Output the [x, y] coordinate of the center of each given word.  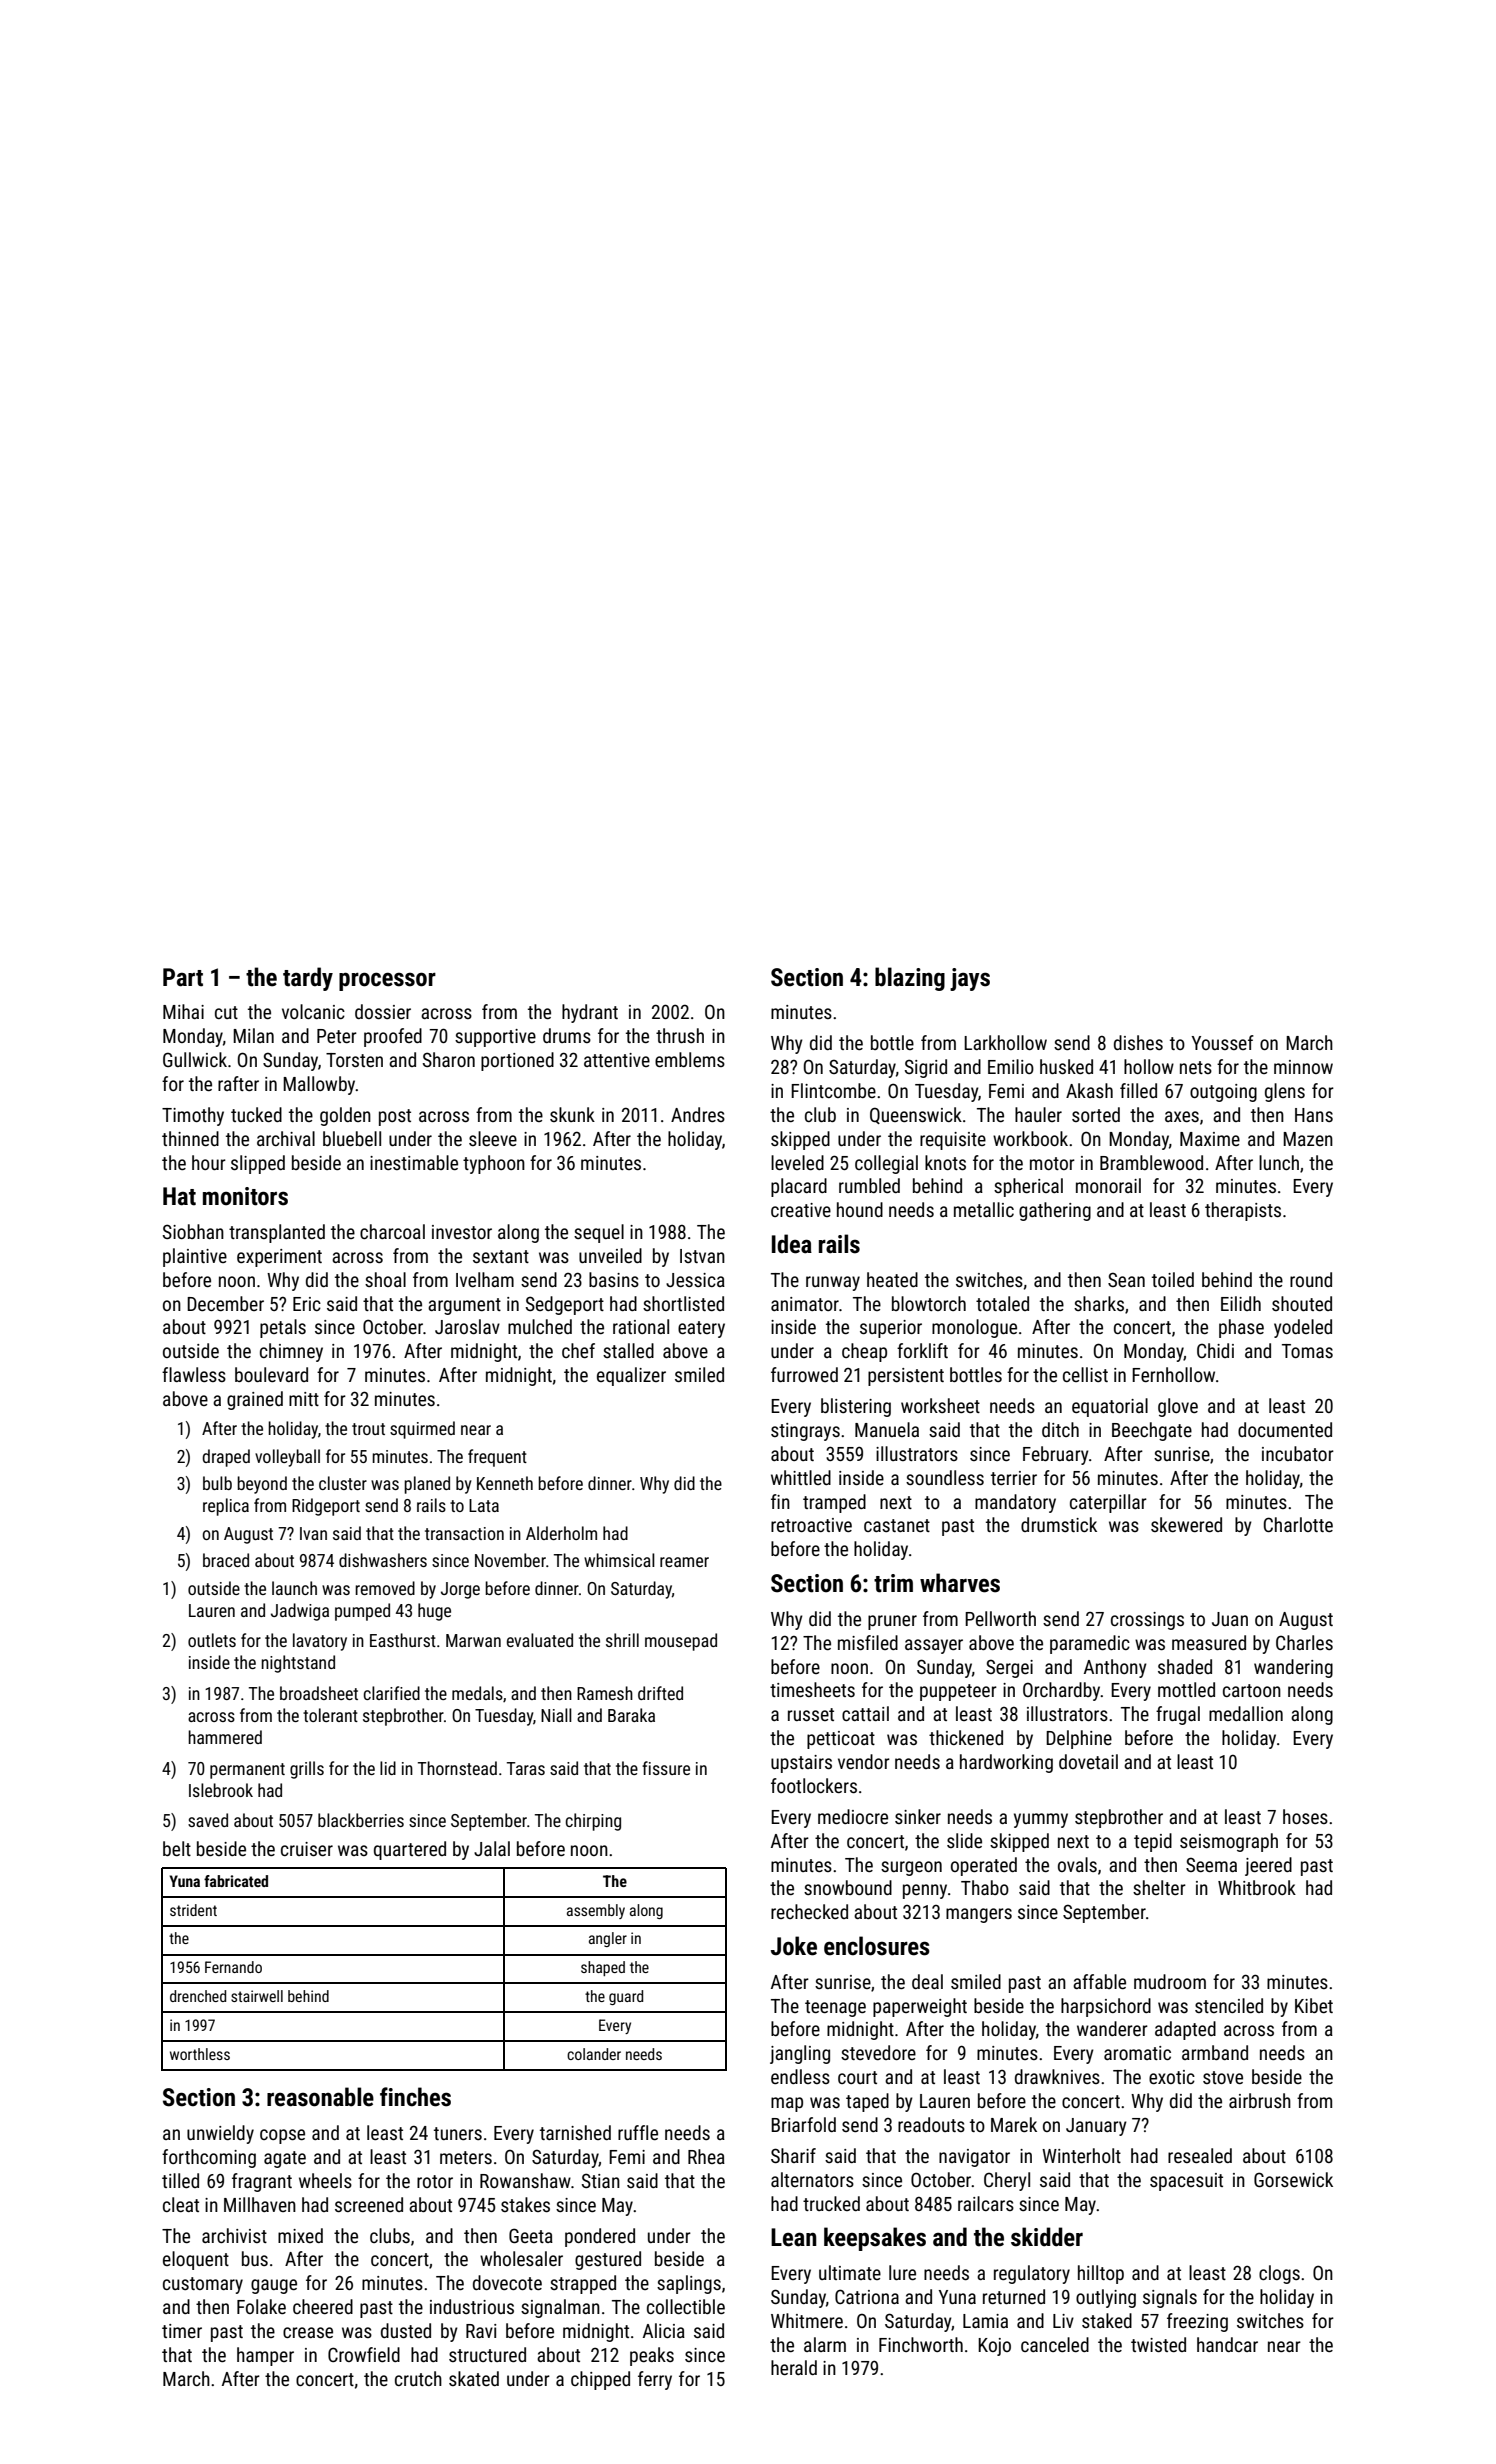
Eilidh [1241, 1303]
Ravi [481, 2331]
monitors [245, 1196]
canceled [1055, 2344]
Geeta [531, 2235]
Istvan [702, 1256]
